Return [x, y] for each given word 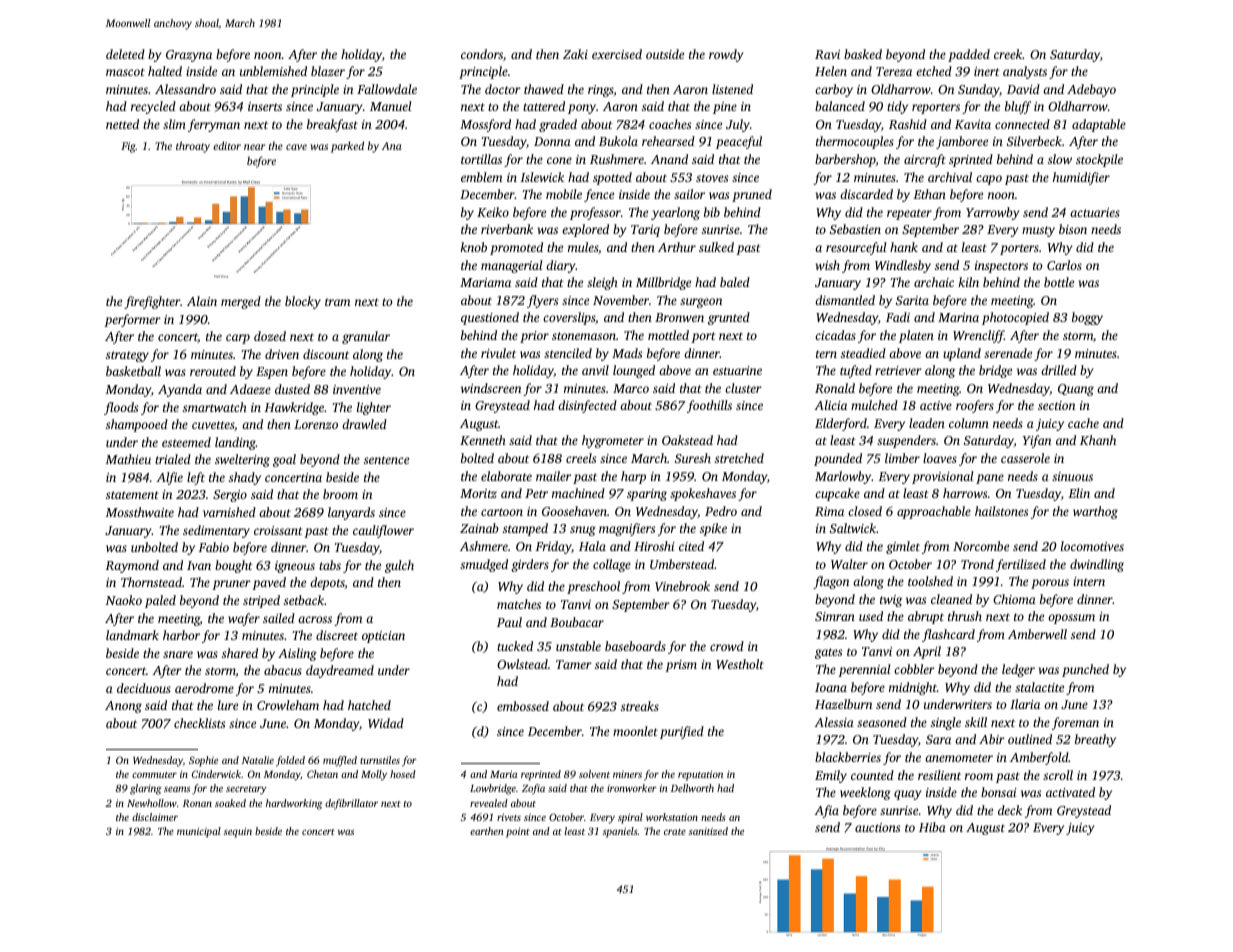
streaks [640, 706]
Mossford [485, 125]
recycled [153, 107]
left [196, 478]
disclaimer [155, 817]
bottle [1059, 282]
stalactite [1039, 687]
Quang [1076, 390]
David [1023, 89]
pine [725, 108]
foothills [709, 406]
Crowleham [288, 705]
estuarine [737, 370]
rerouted [213, 371]
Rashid [908, 124]
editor [227, 145]
